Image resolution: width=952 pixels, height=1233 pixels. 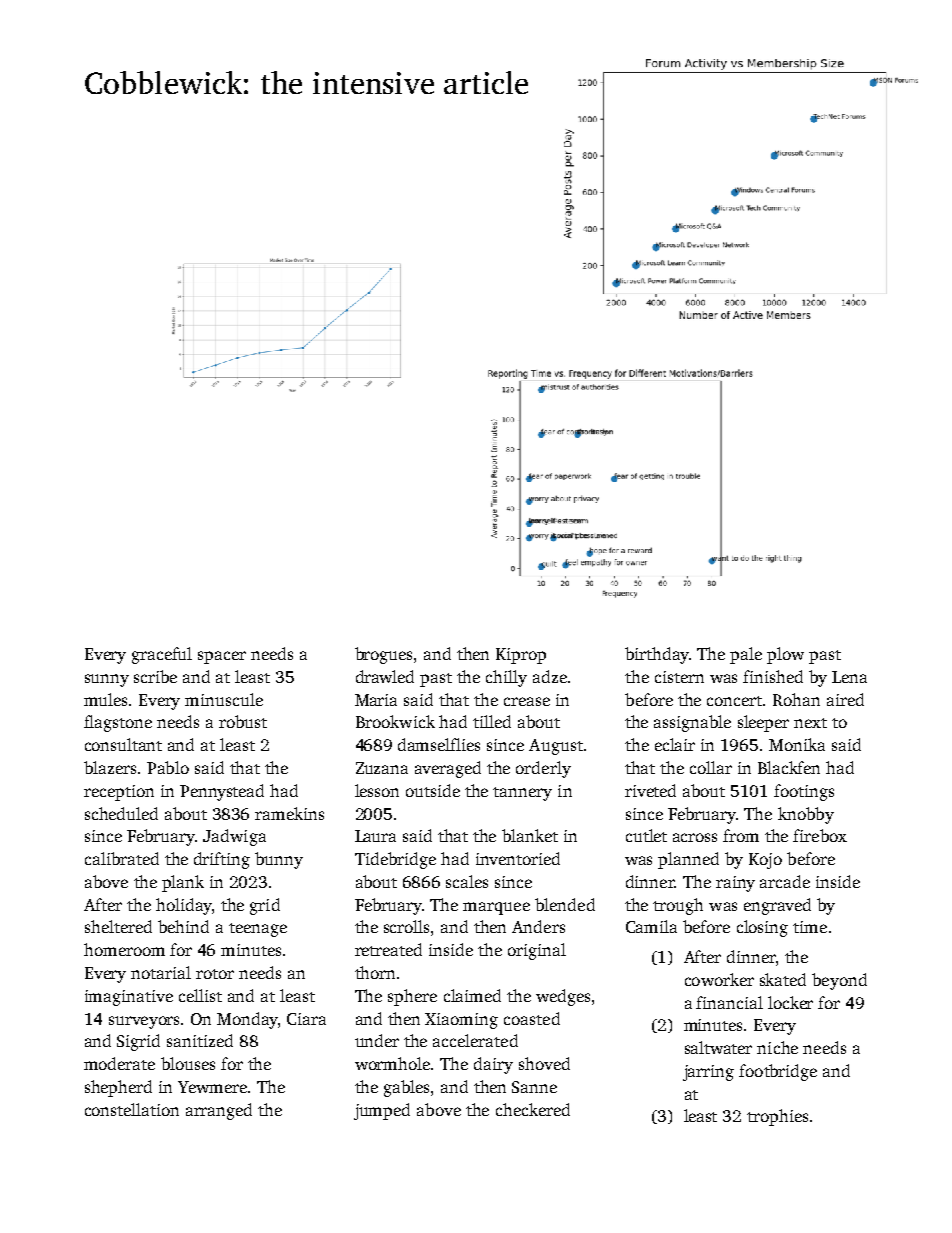 What do you see at coordinates (533, 1109) in the screenshot?
I see `checkered` at bounding box center [533, 1109].
